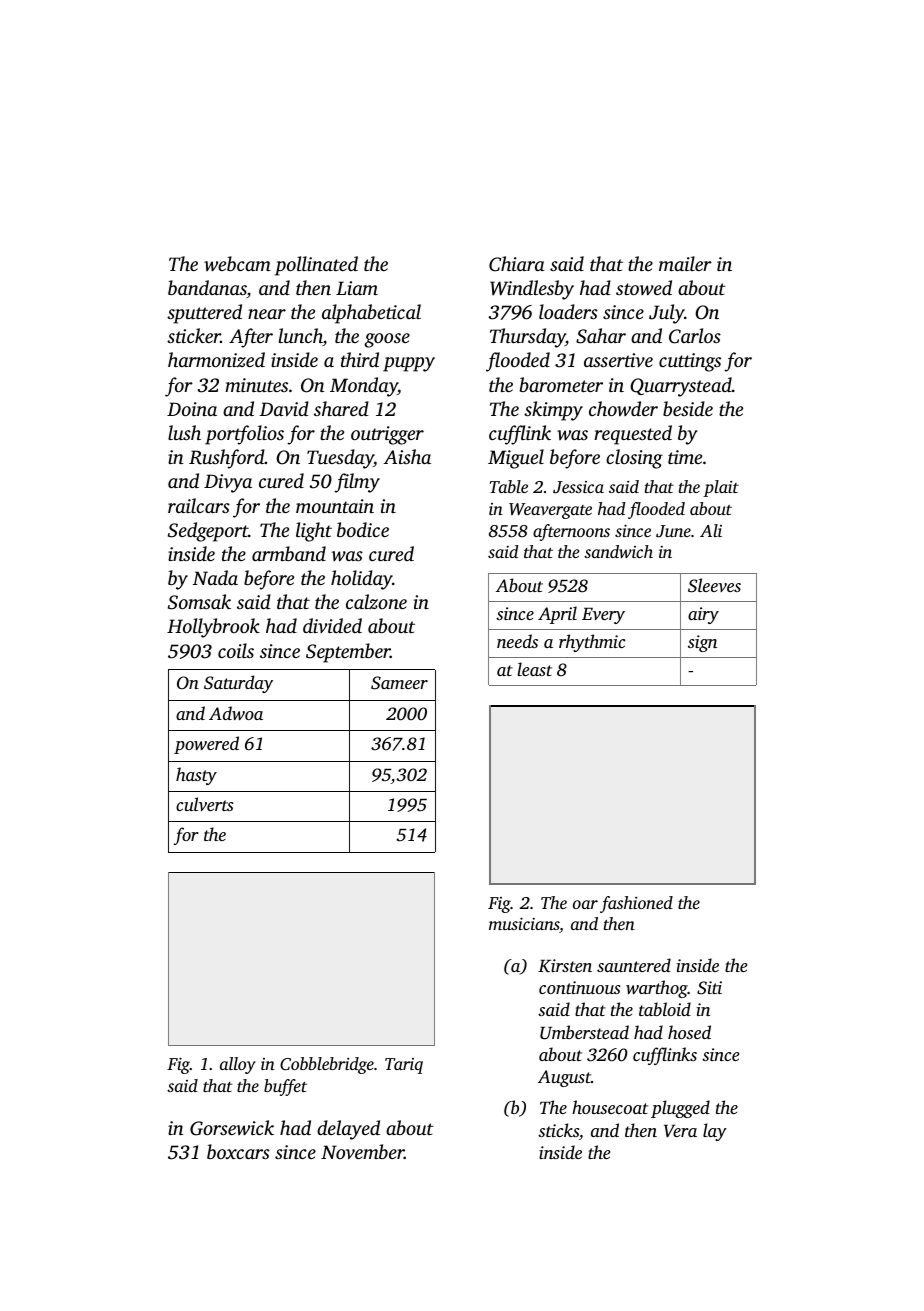  I want to click on Vera, so click(680, 1131).
